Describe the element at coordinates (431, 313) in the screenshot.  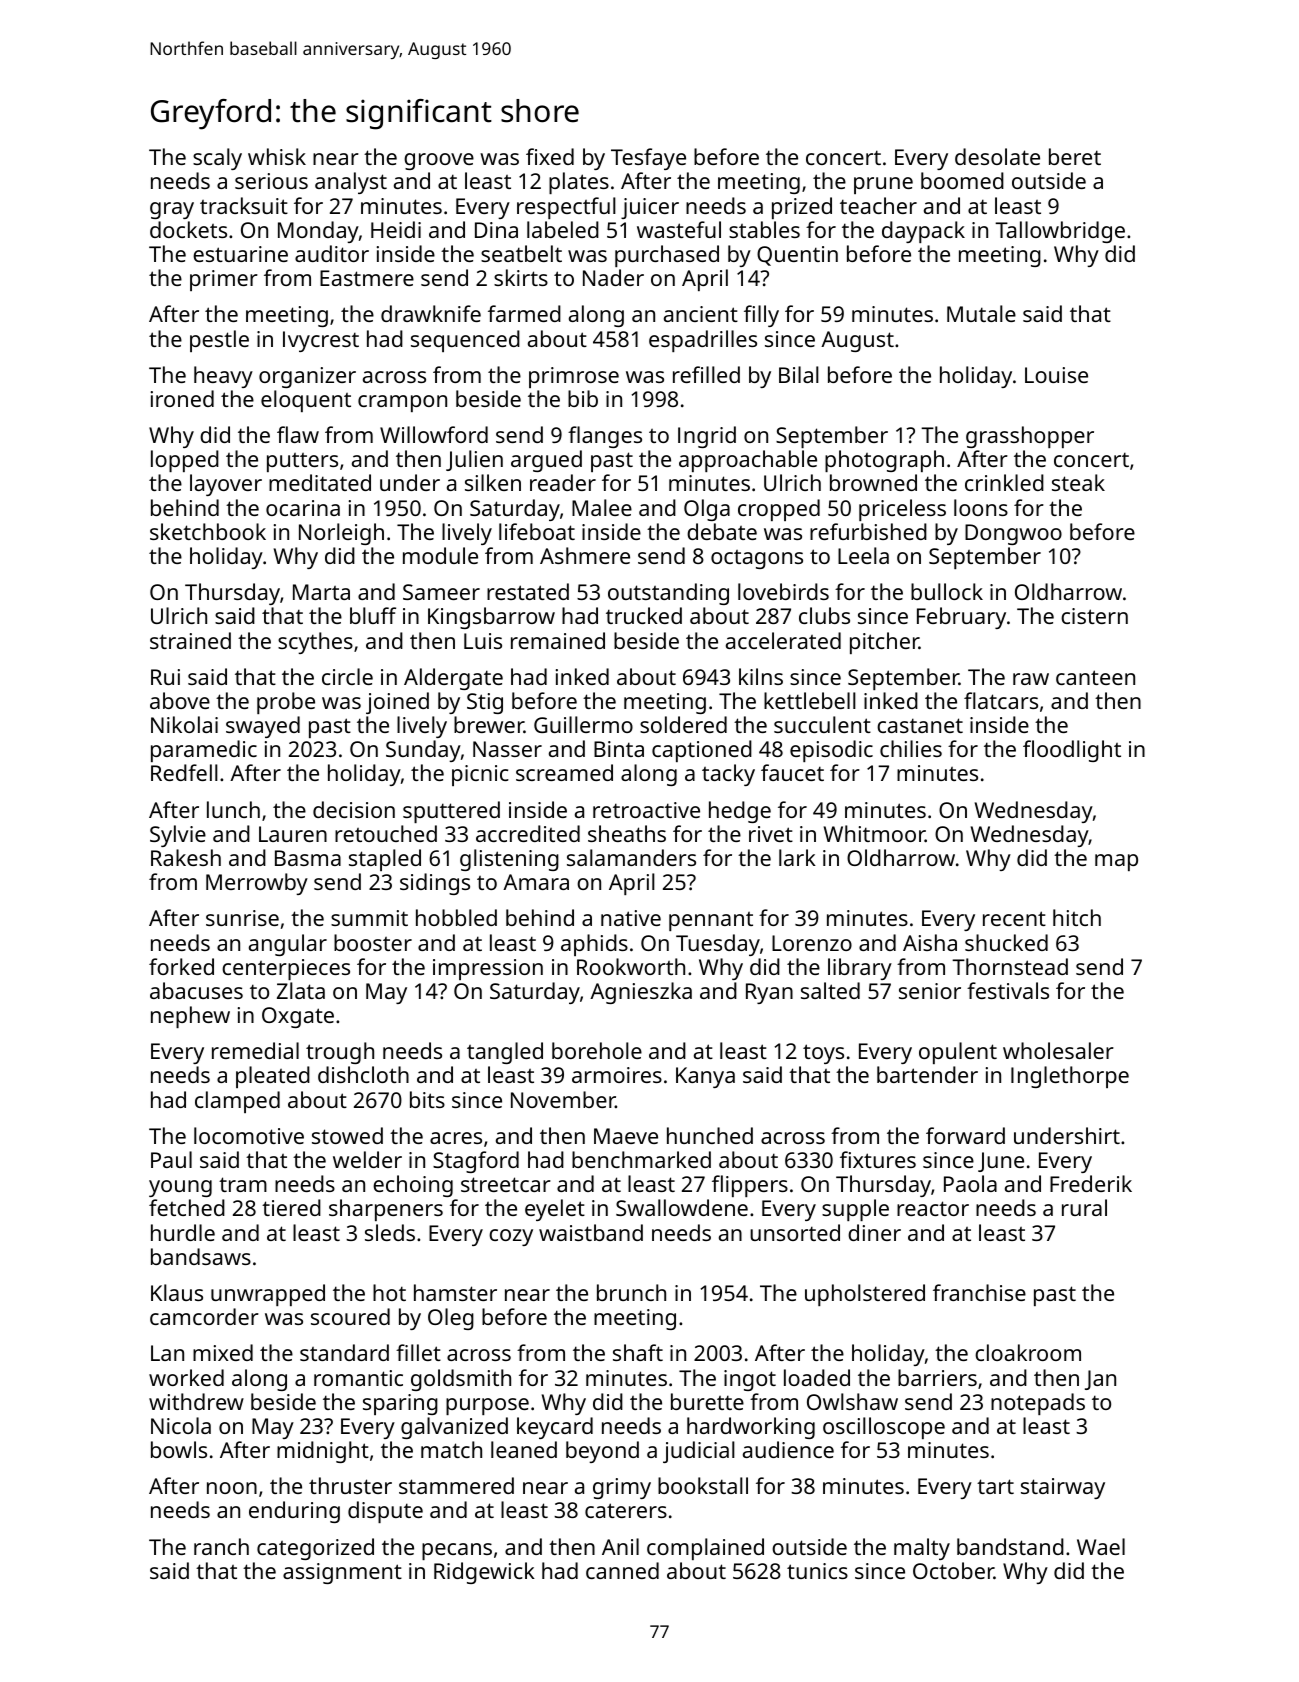
I see `drawknife` at that location.
